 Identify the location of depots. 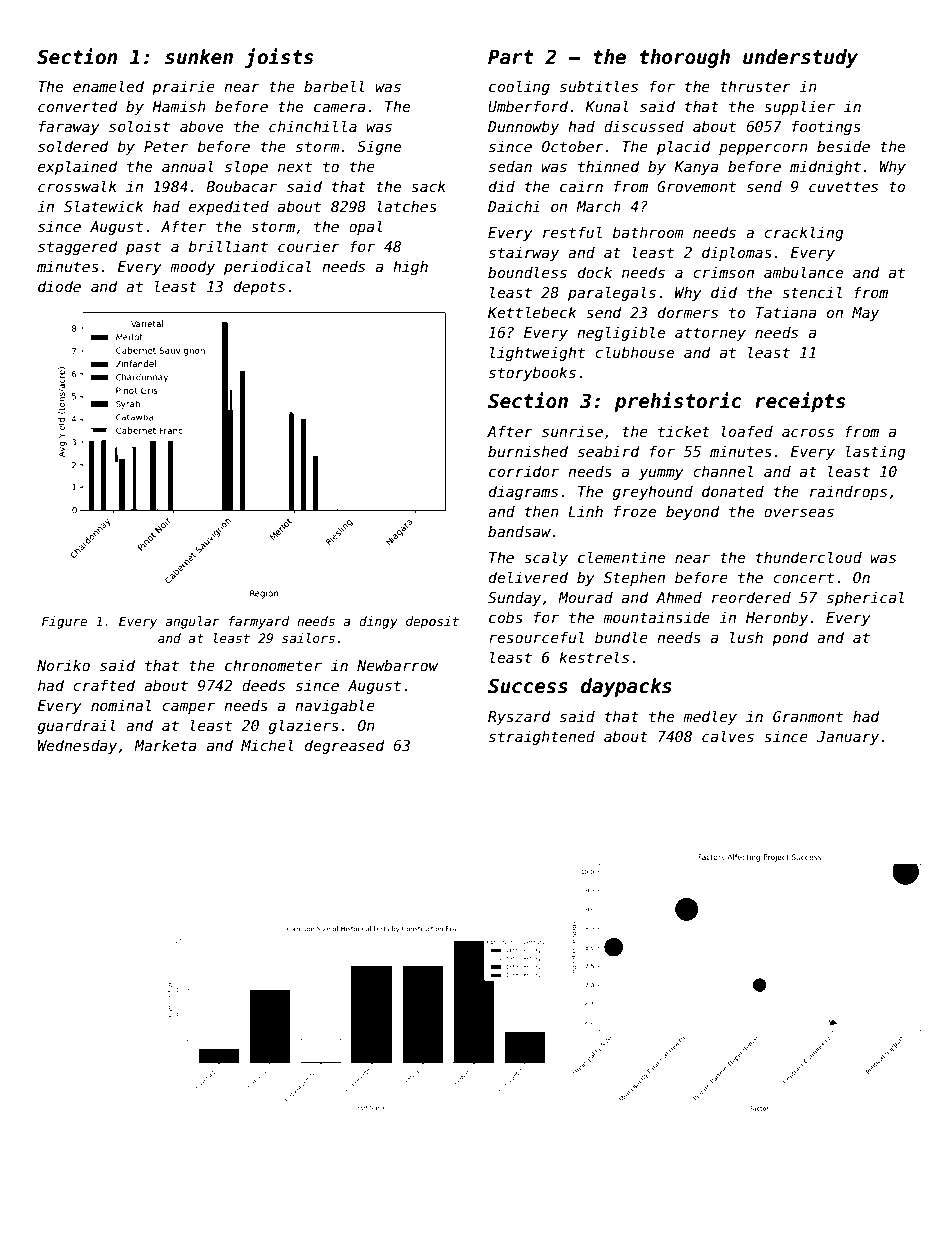
(259, 287).
